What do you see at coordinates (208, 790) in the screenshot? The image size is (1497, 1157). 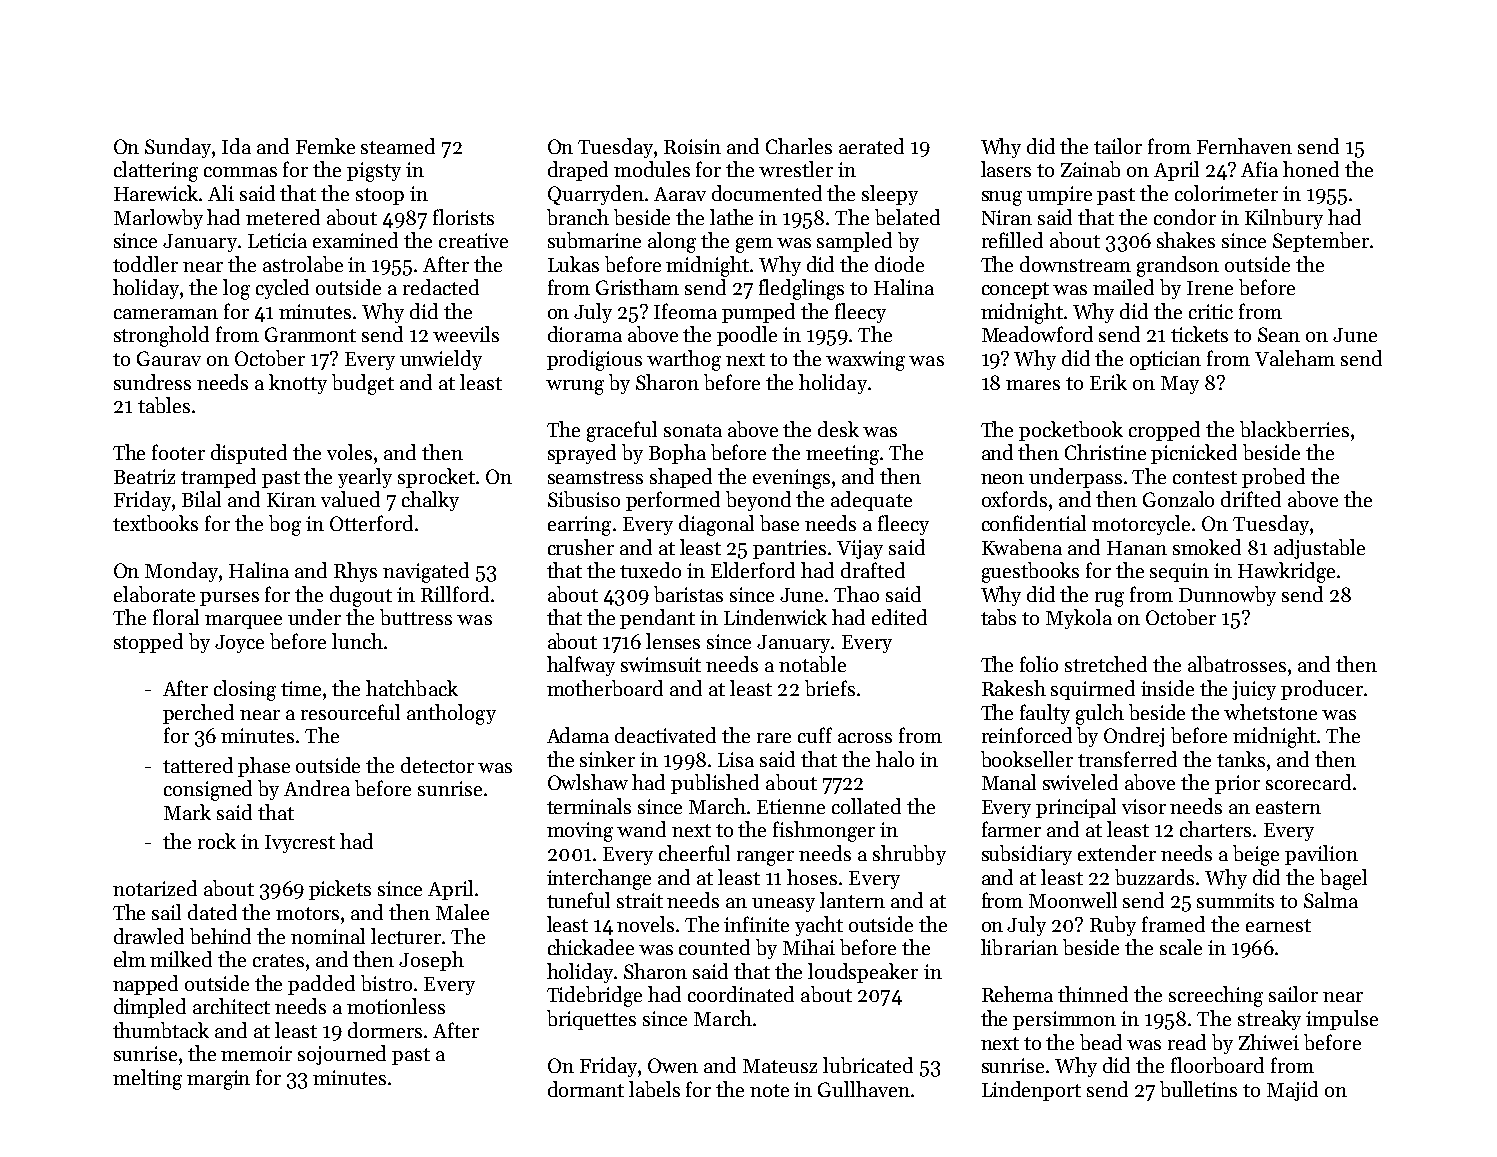 I see `consigned` at bounding box center [208, 790].
